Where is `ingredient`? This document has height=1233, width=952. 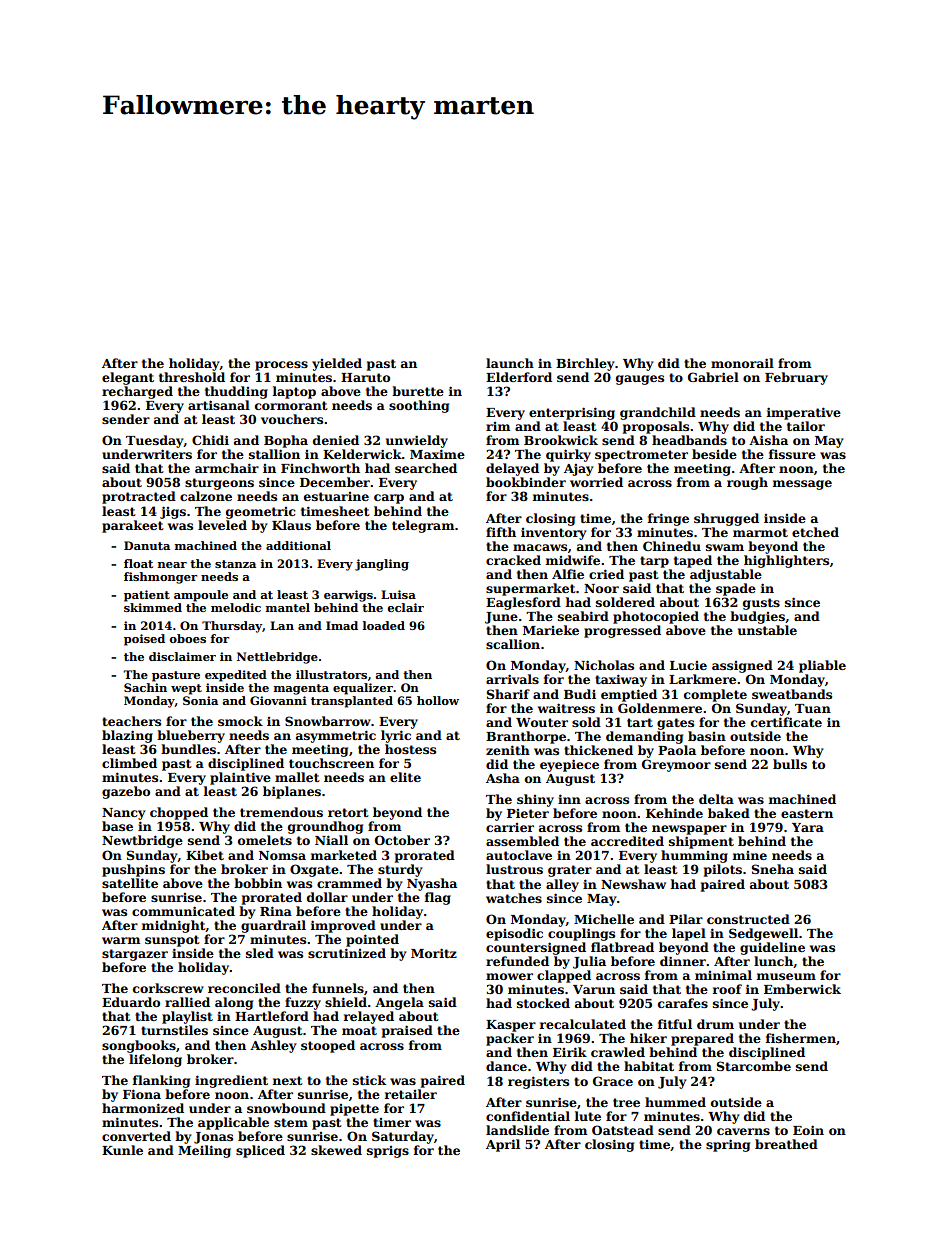 ingredient is located at coordinates (231, 1081).
